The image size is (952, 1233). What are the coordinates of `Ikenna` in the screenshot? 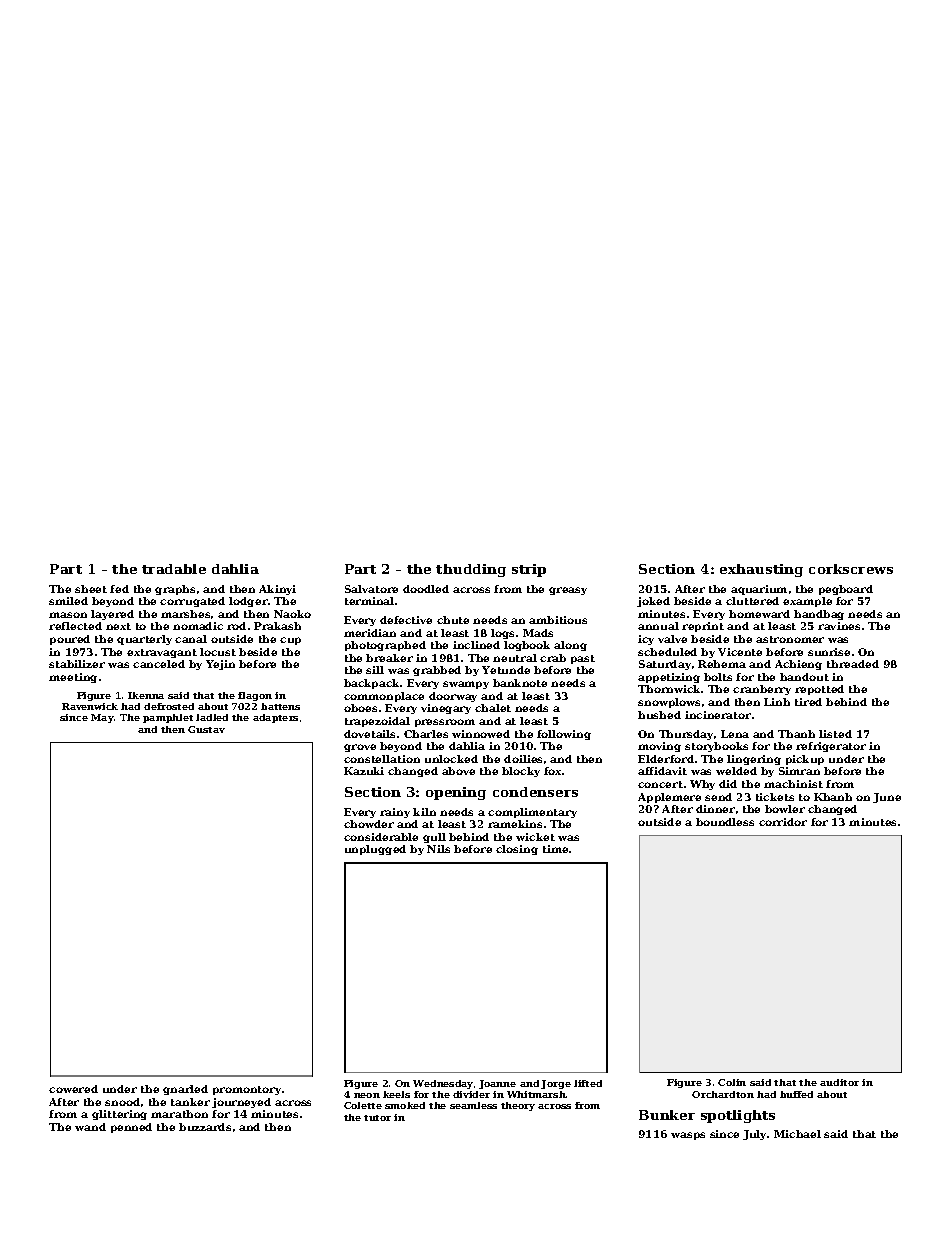 It's located at (146, 695).
